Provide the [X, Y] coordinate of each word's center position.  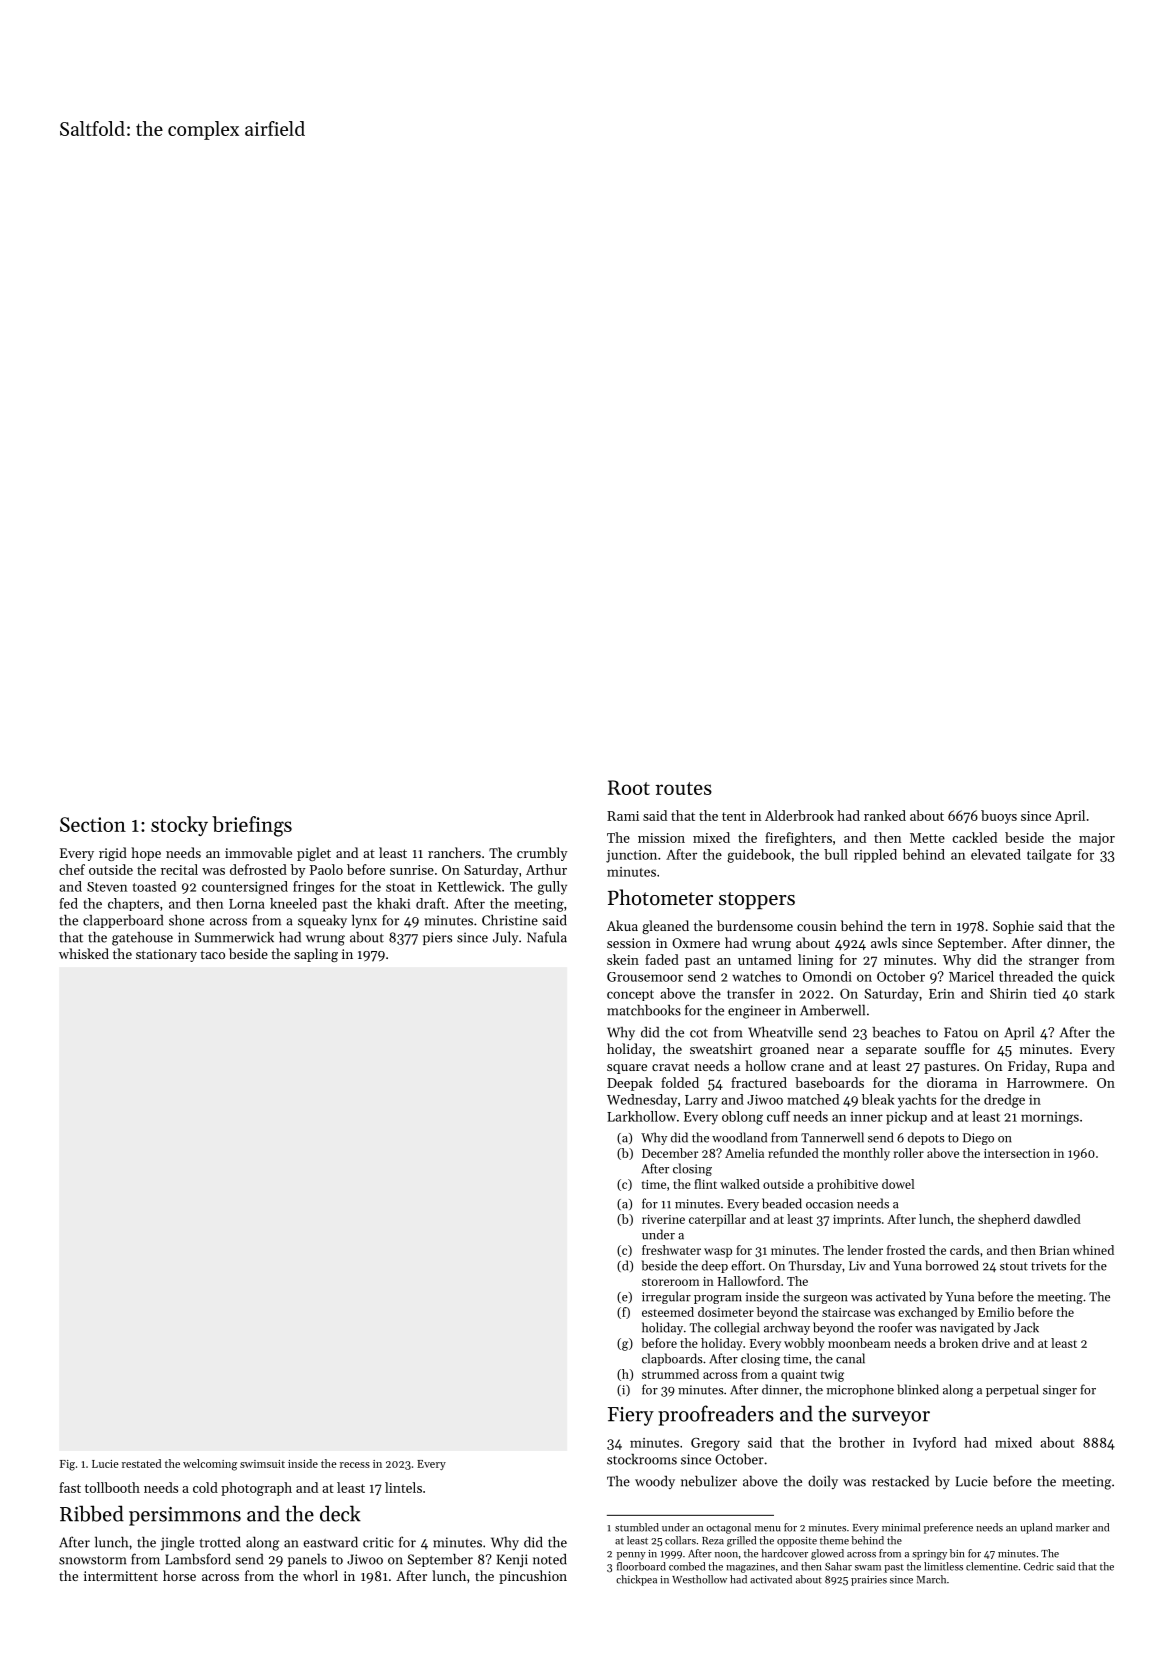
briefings [252, 826]
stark [1100, 993]
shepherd [1004, 1220]
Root [629, 787]
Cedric [1039, 1566]
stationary [166, 955]
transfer [751, 993]
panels [307, 1560]
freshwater [671, 1250]
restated [141, 1463]
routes [684, 788]
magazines [750, 1568]
